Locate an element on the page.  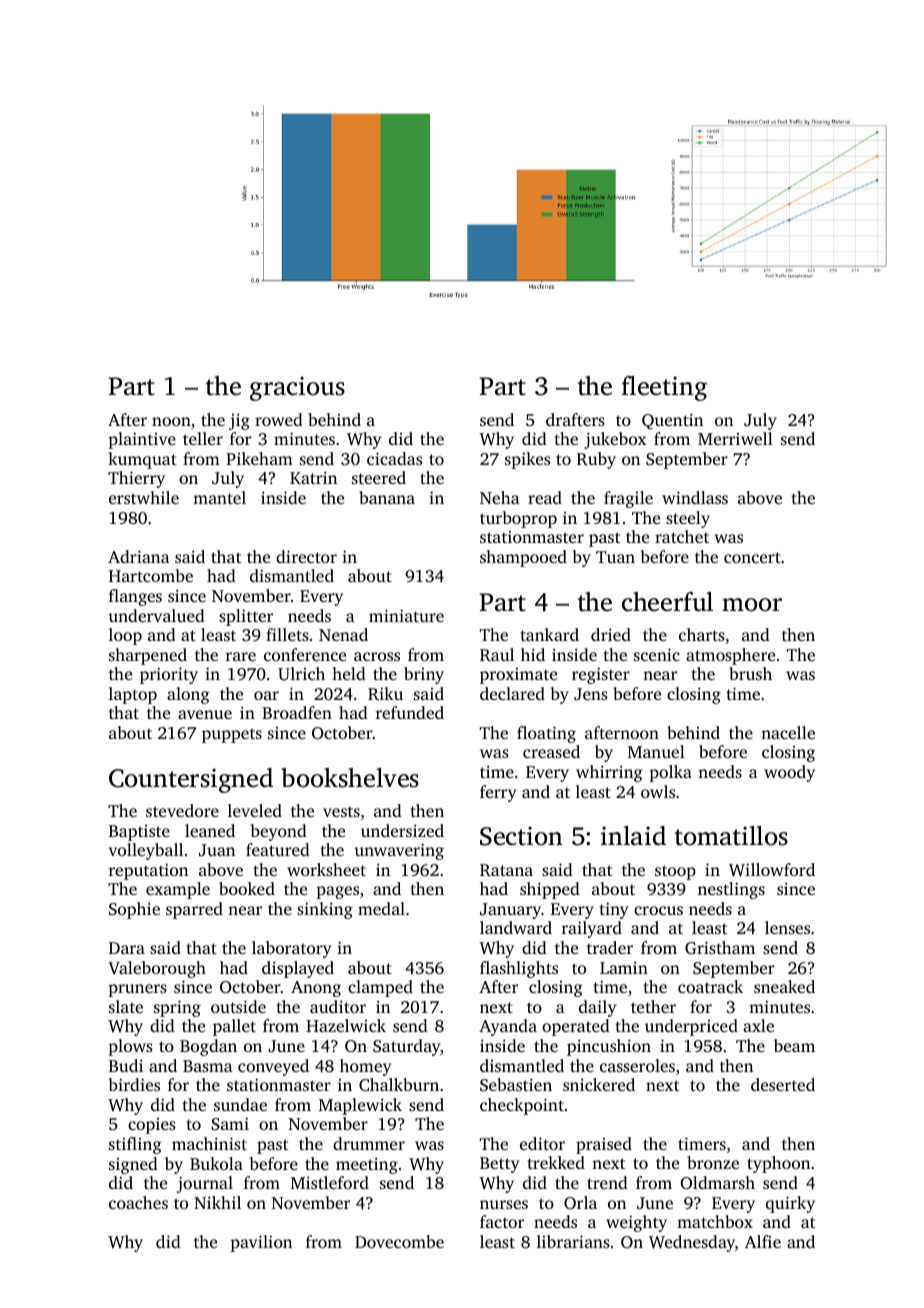
Dara is located at coordinates (127, 948).
